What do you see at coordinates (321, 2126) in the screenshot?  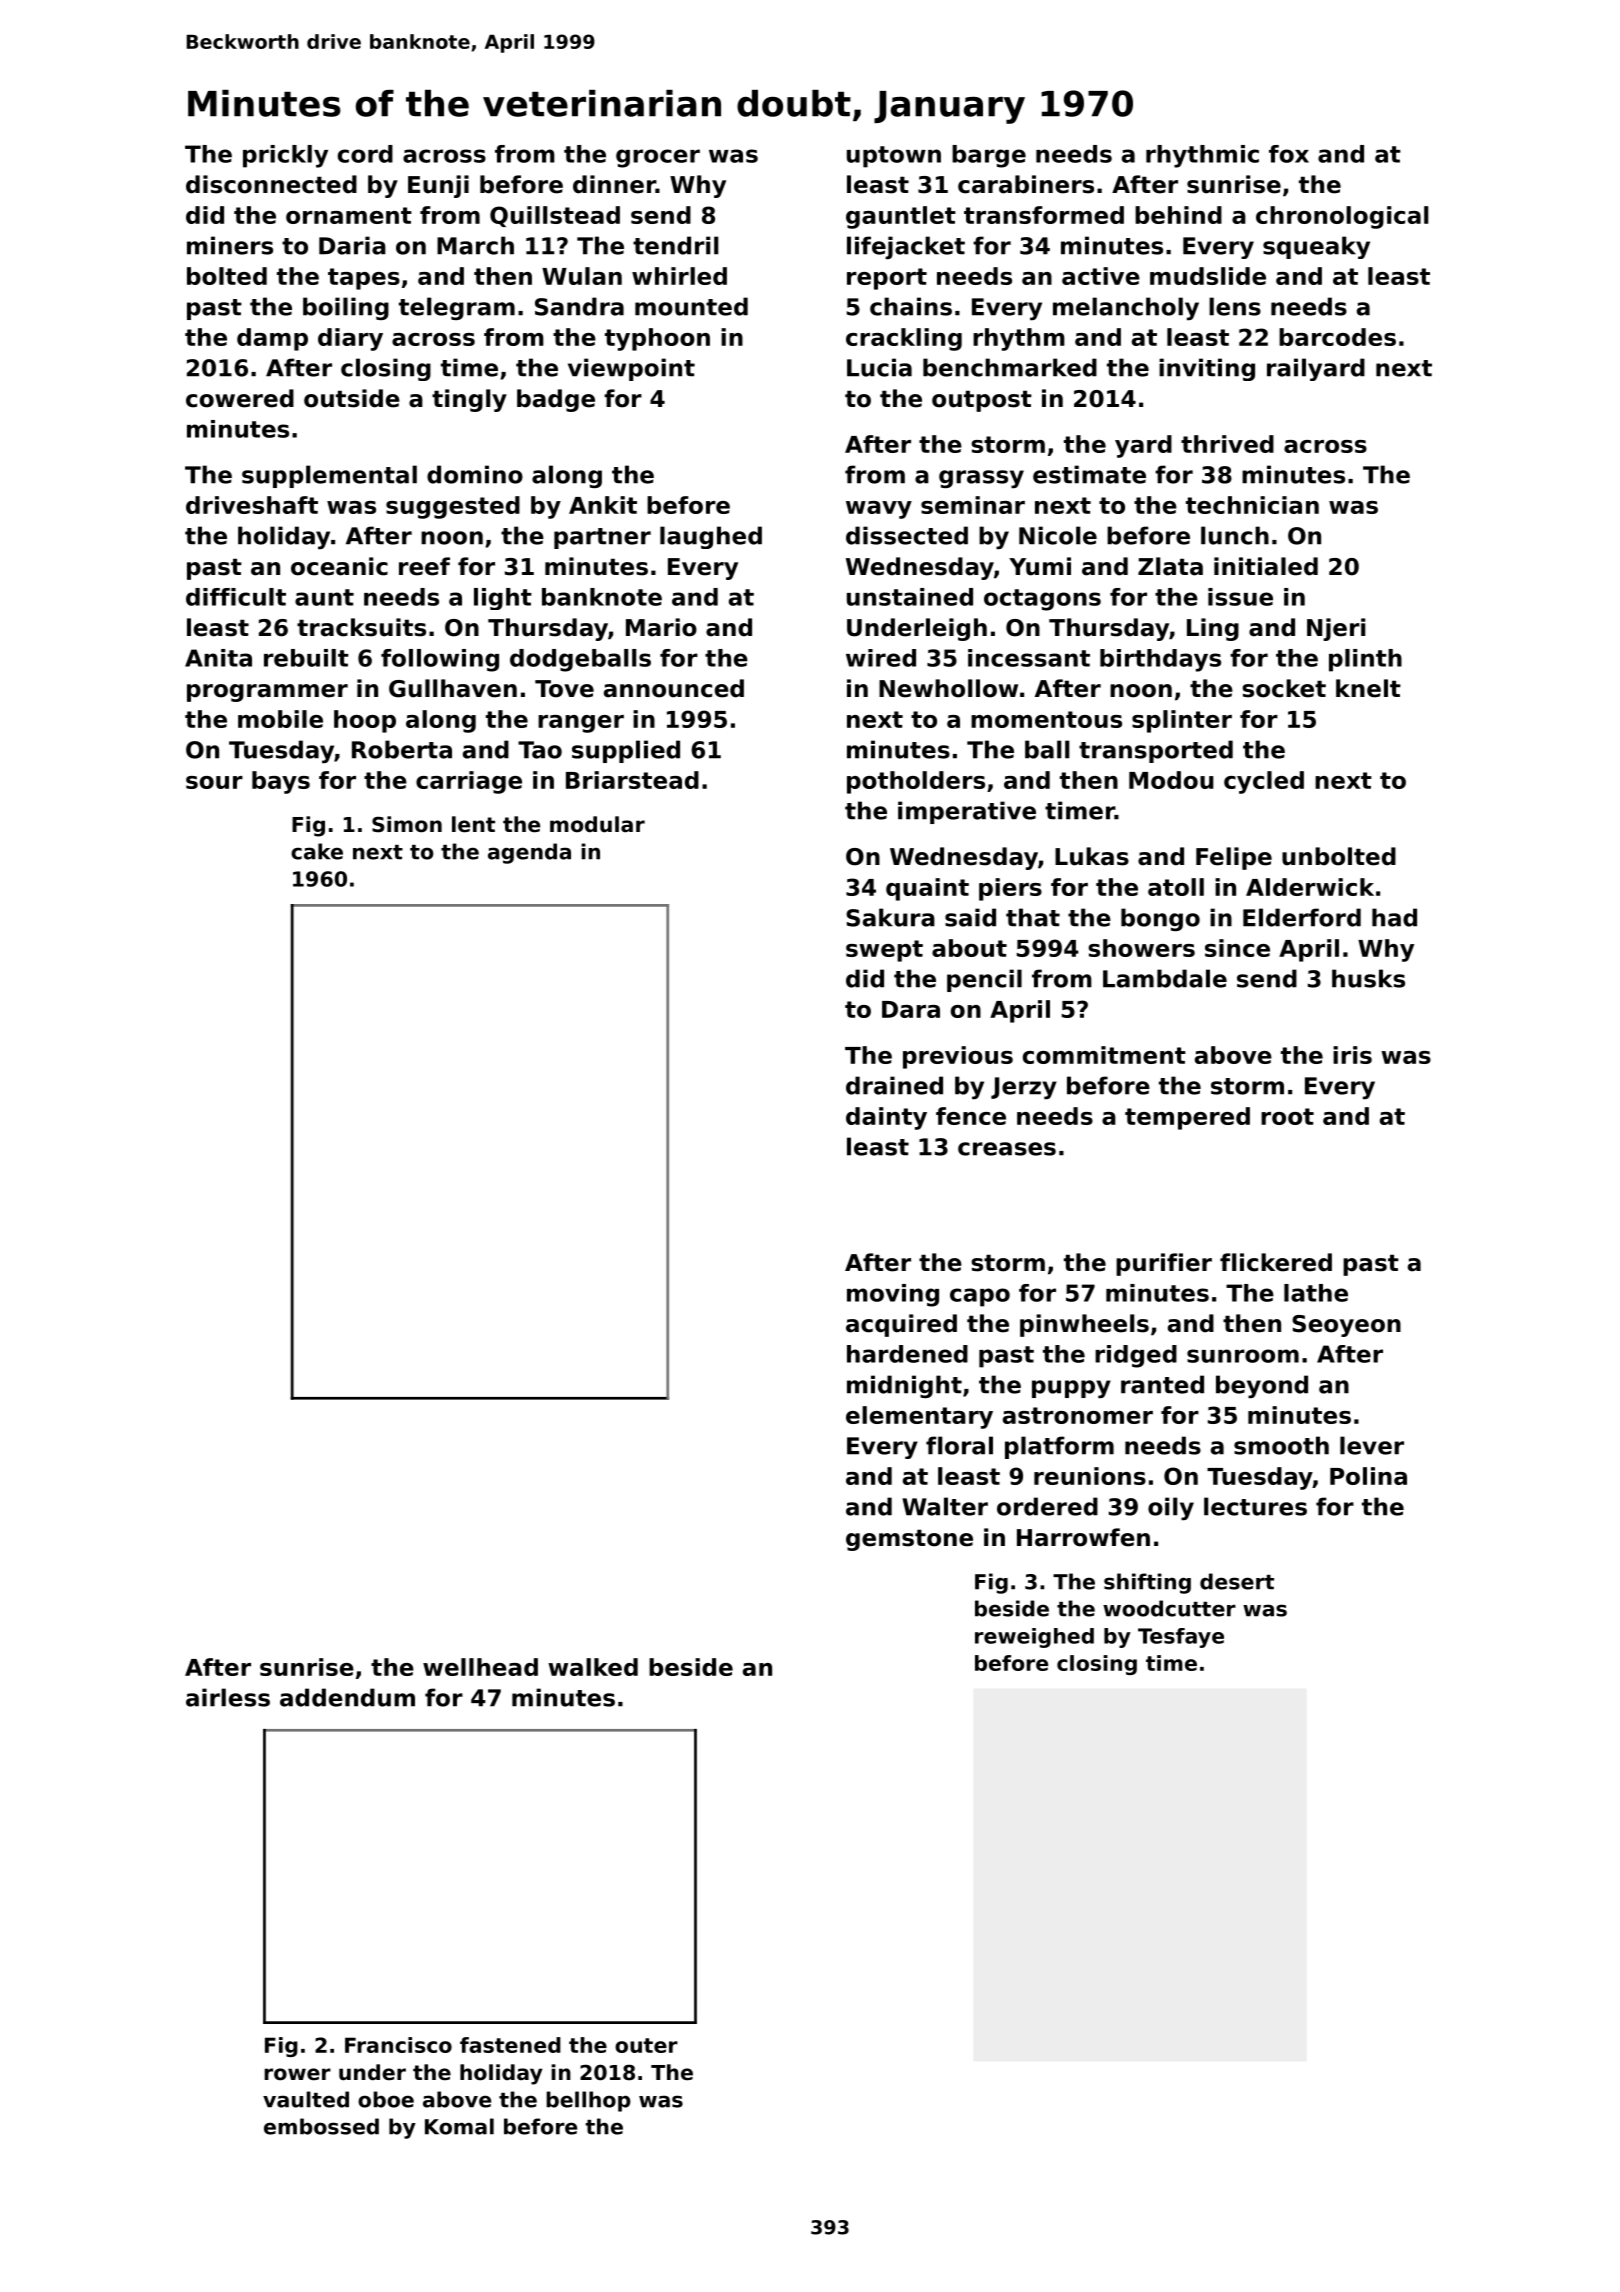 I see `embossed` at bounding box center [321, 2126].
